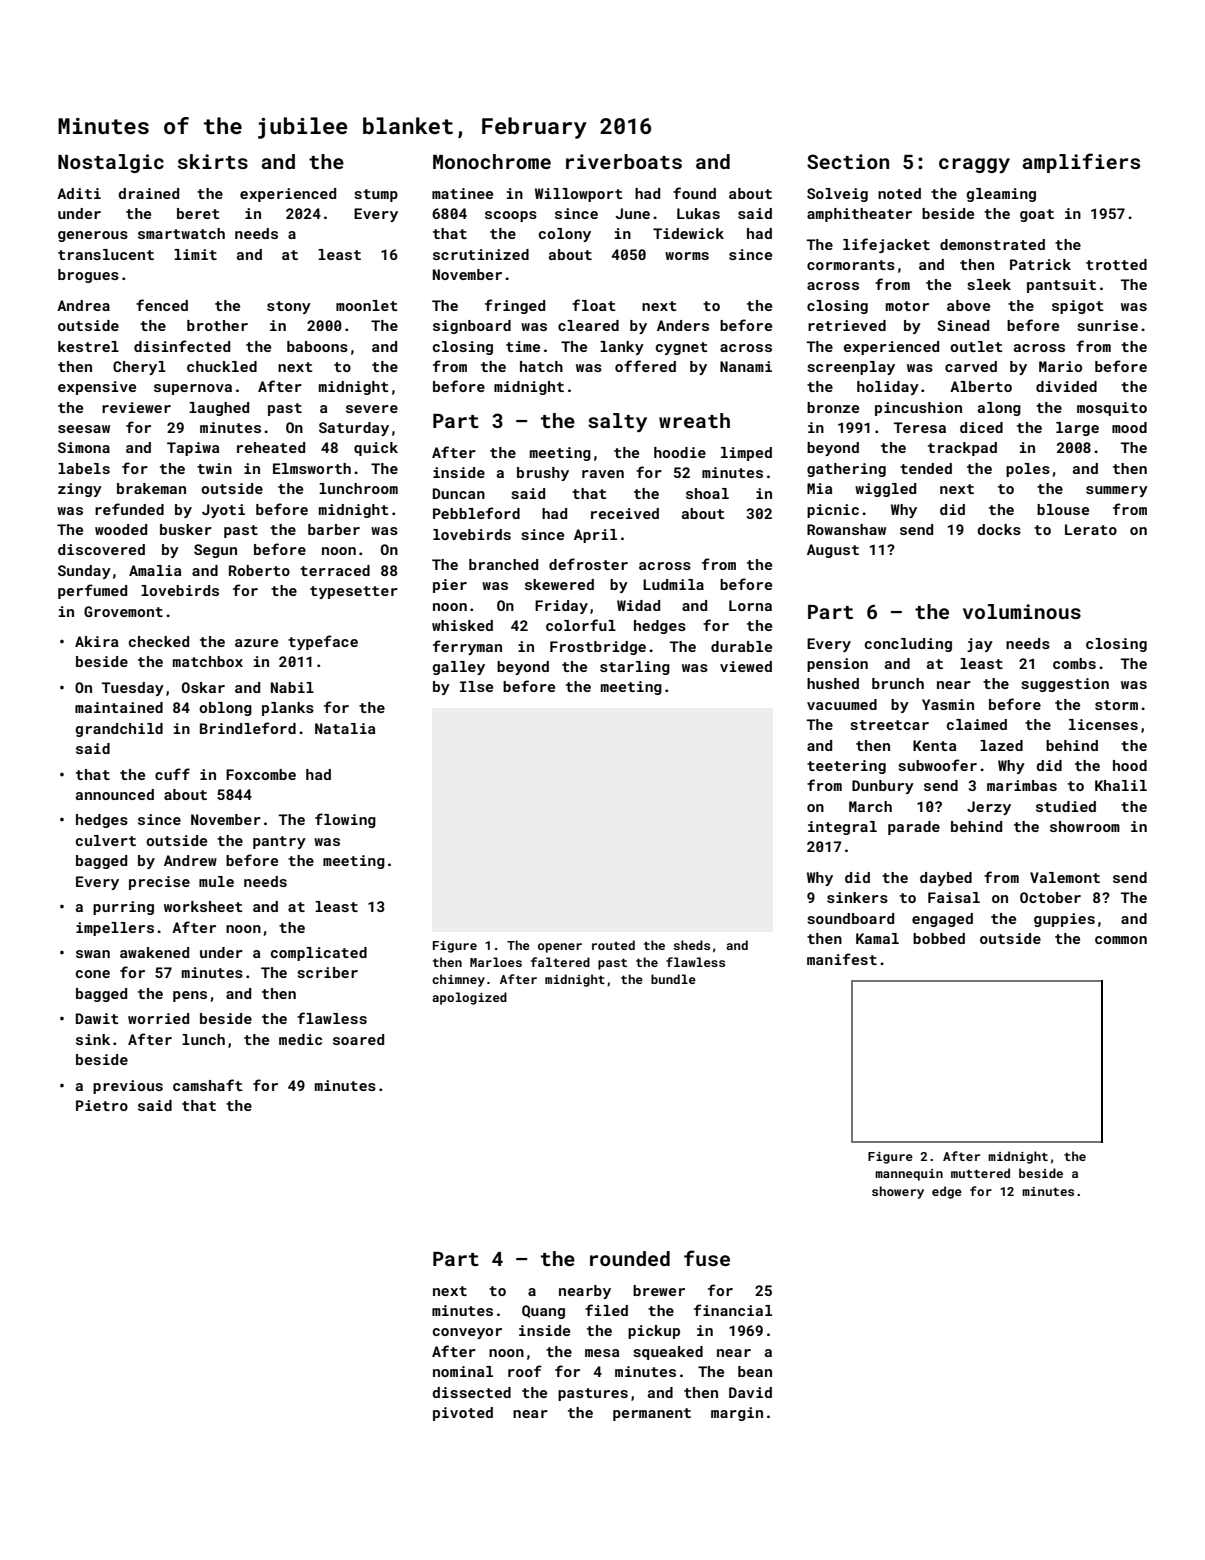 The height and width of the image is (1560, 1205). I want to click on concluding, so click(908, 645).
